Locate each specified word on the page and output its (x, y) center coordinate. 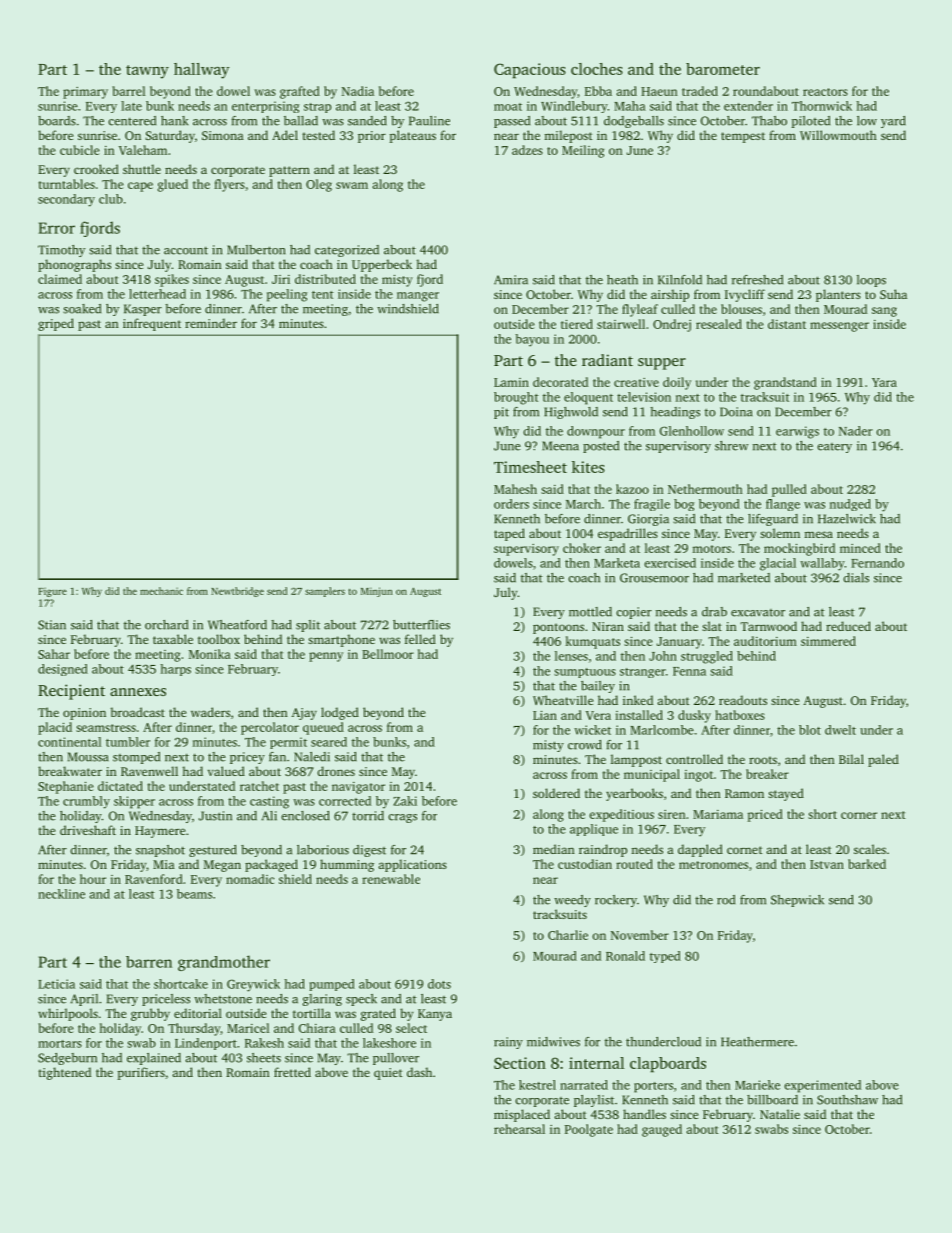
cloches (597, 69)
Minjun (377, 592)
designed (63, 670)
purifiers (141, 1073)
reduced (848, 626)
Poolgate (589, 1130)
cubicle (80, 150)
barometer (723, 69)
